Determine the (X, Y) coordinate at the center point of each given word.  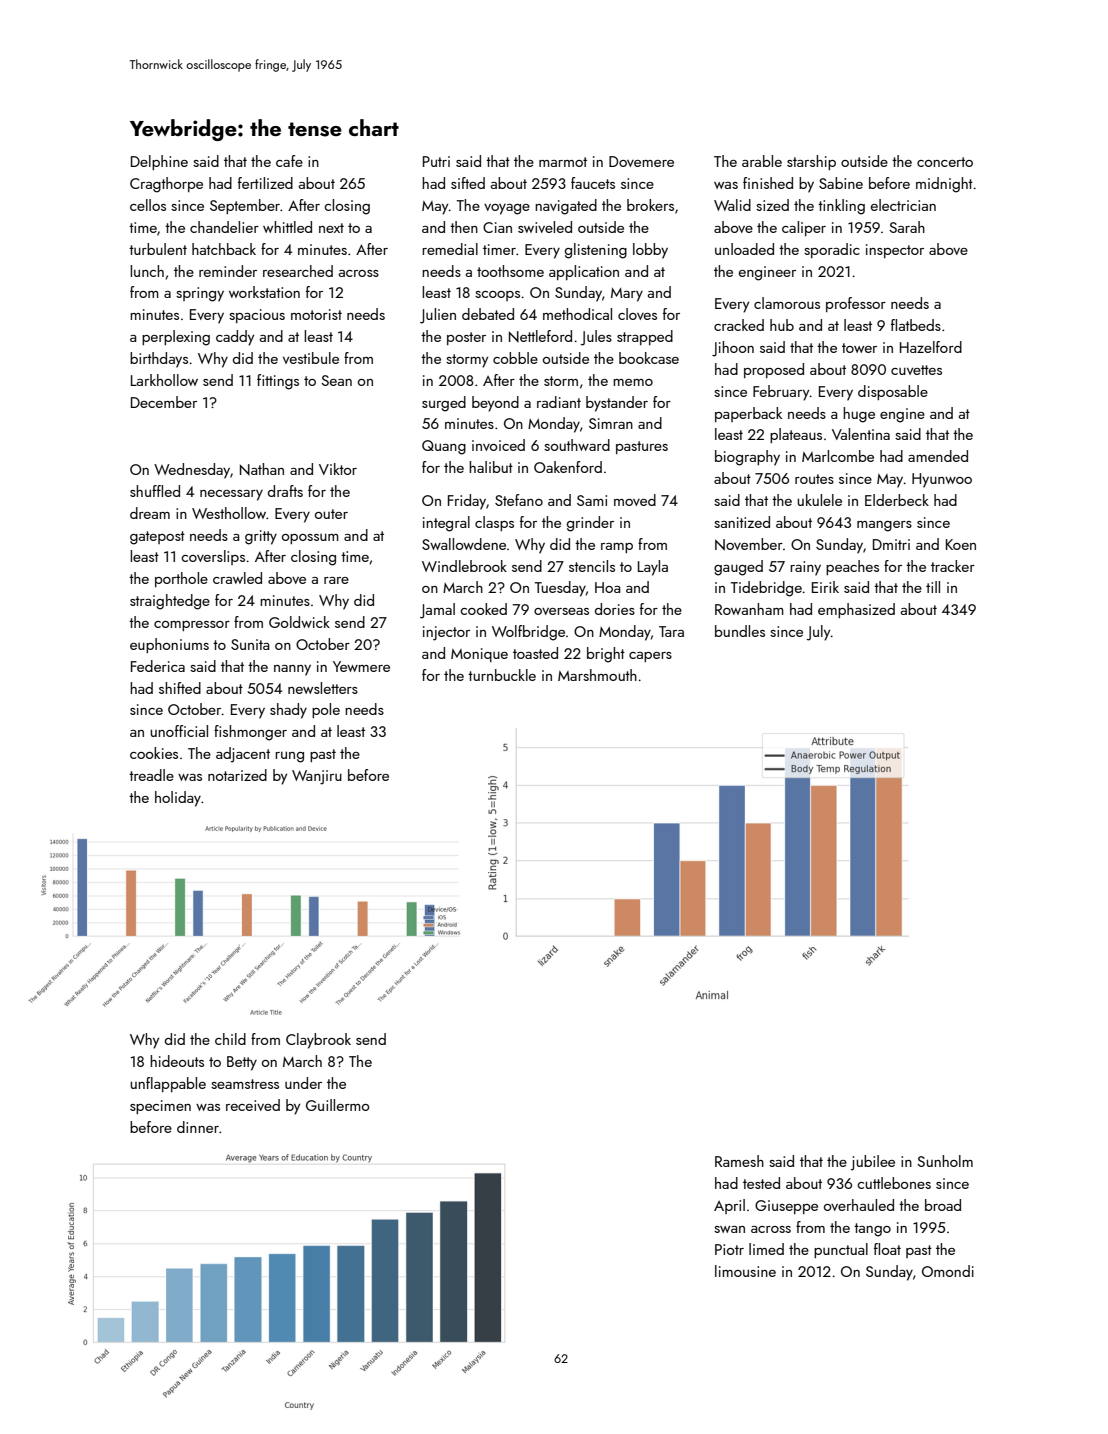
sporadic (832, 250)
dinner (198, 1127)
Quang (444, 447)
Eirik (825, 587)
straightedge (170, 602)
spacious (257, 316)
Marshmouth (597, 675)
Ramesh (739, 1161)
